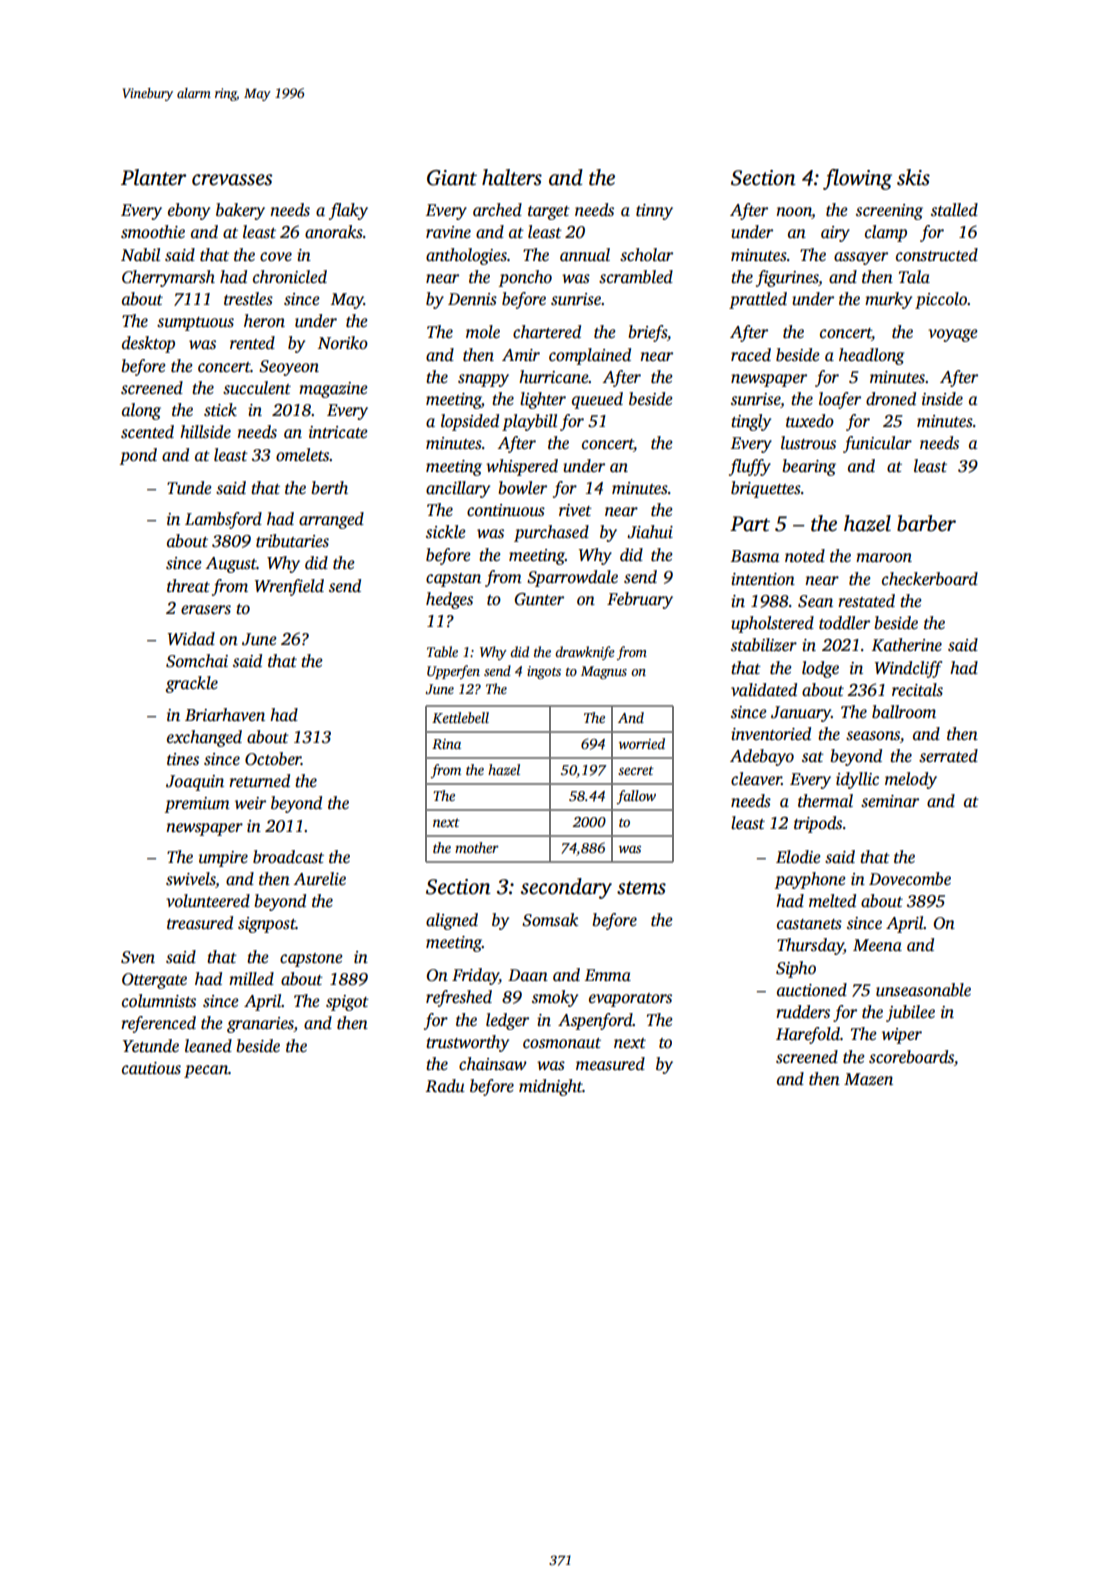 Image resolution: width=1099 pixels, height=1591 pixels. What do you see at coordinates (751, 355) in the screenshot?
I see `raced` at bounding box center [751, 355].
